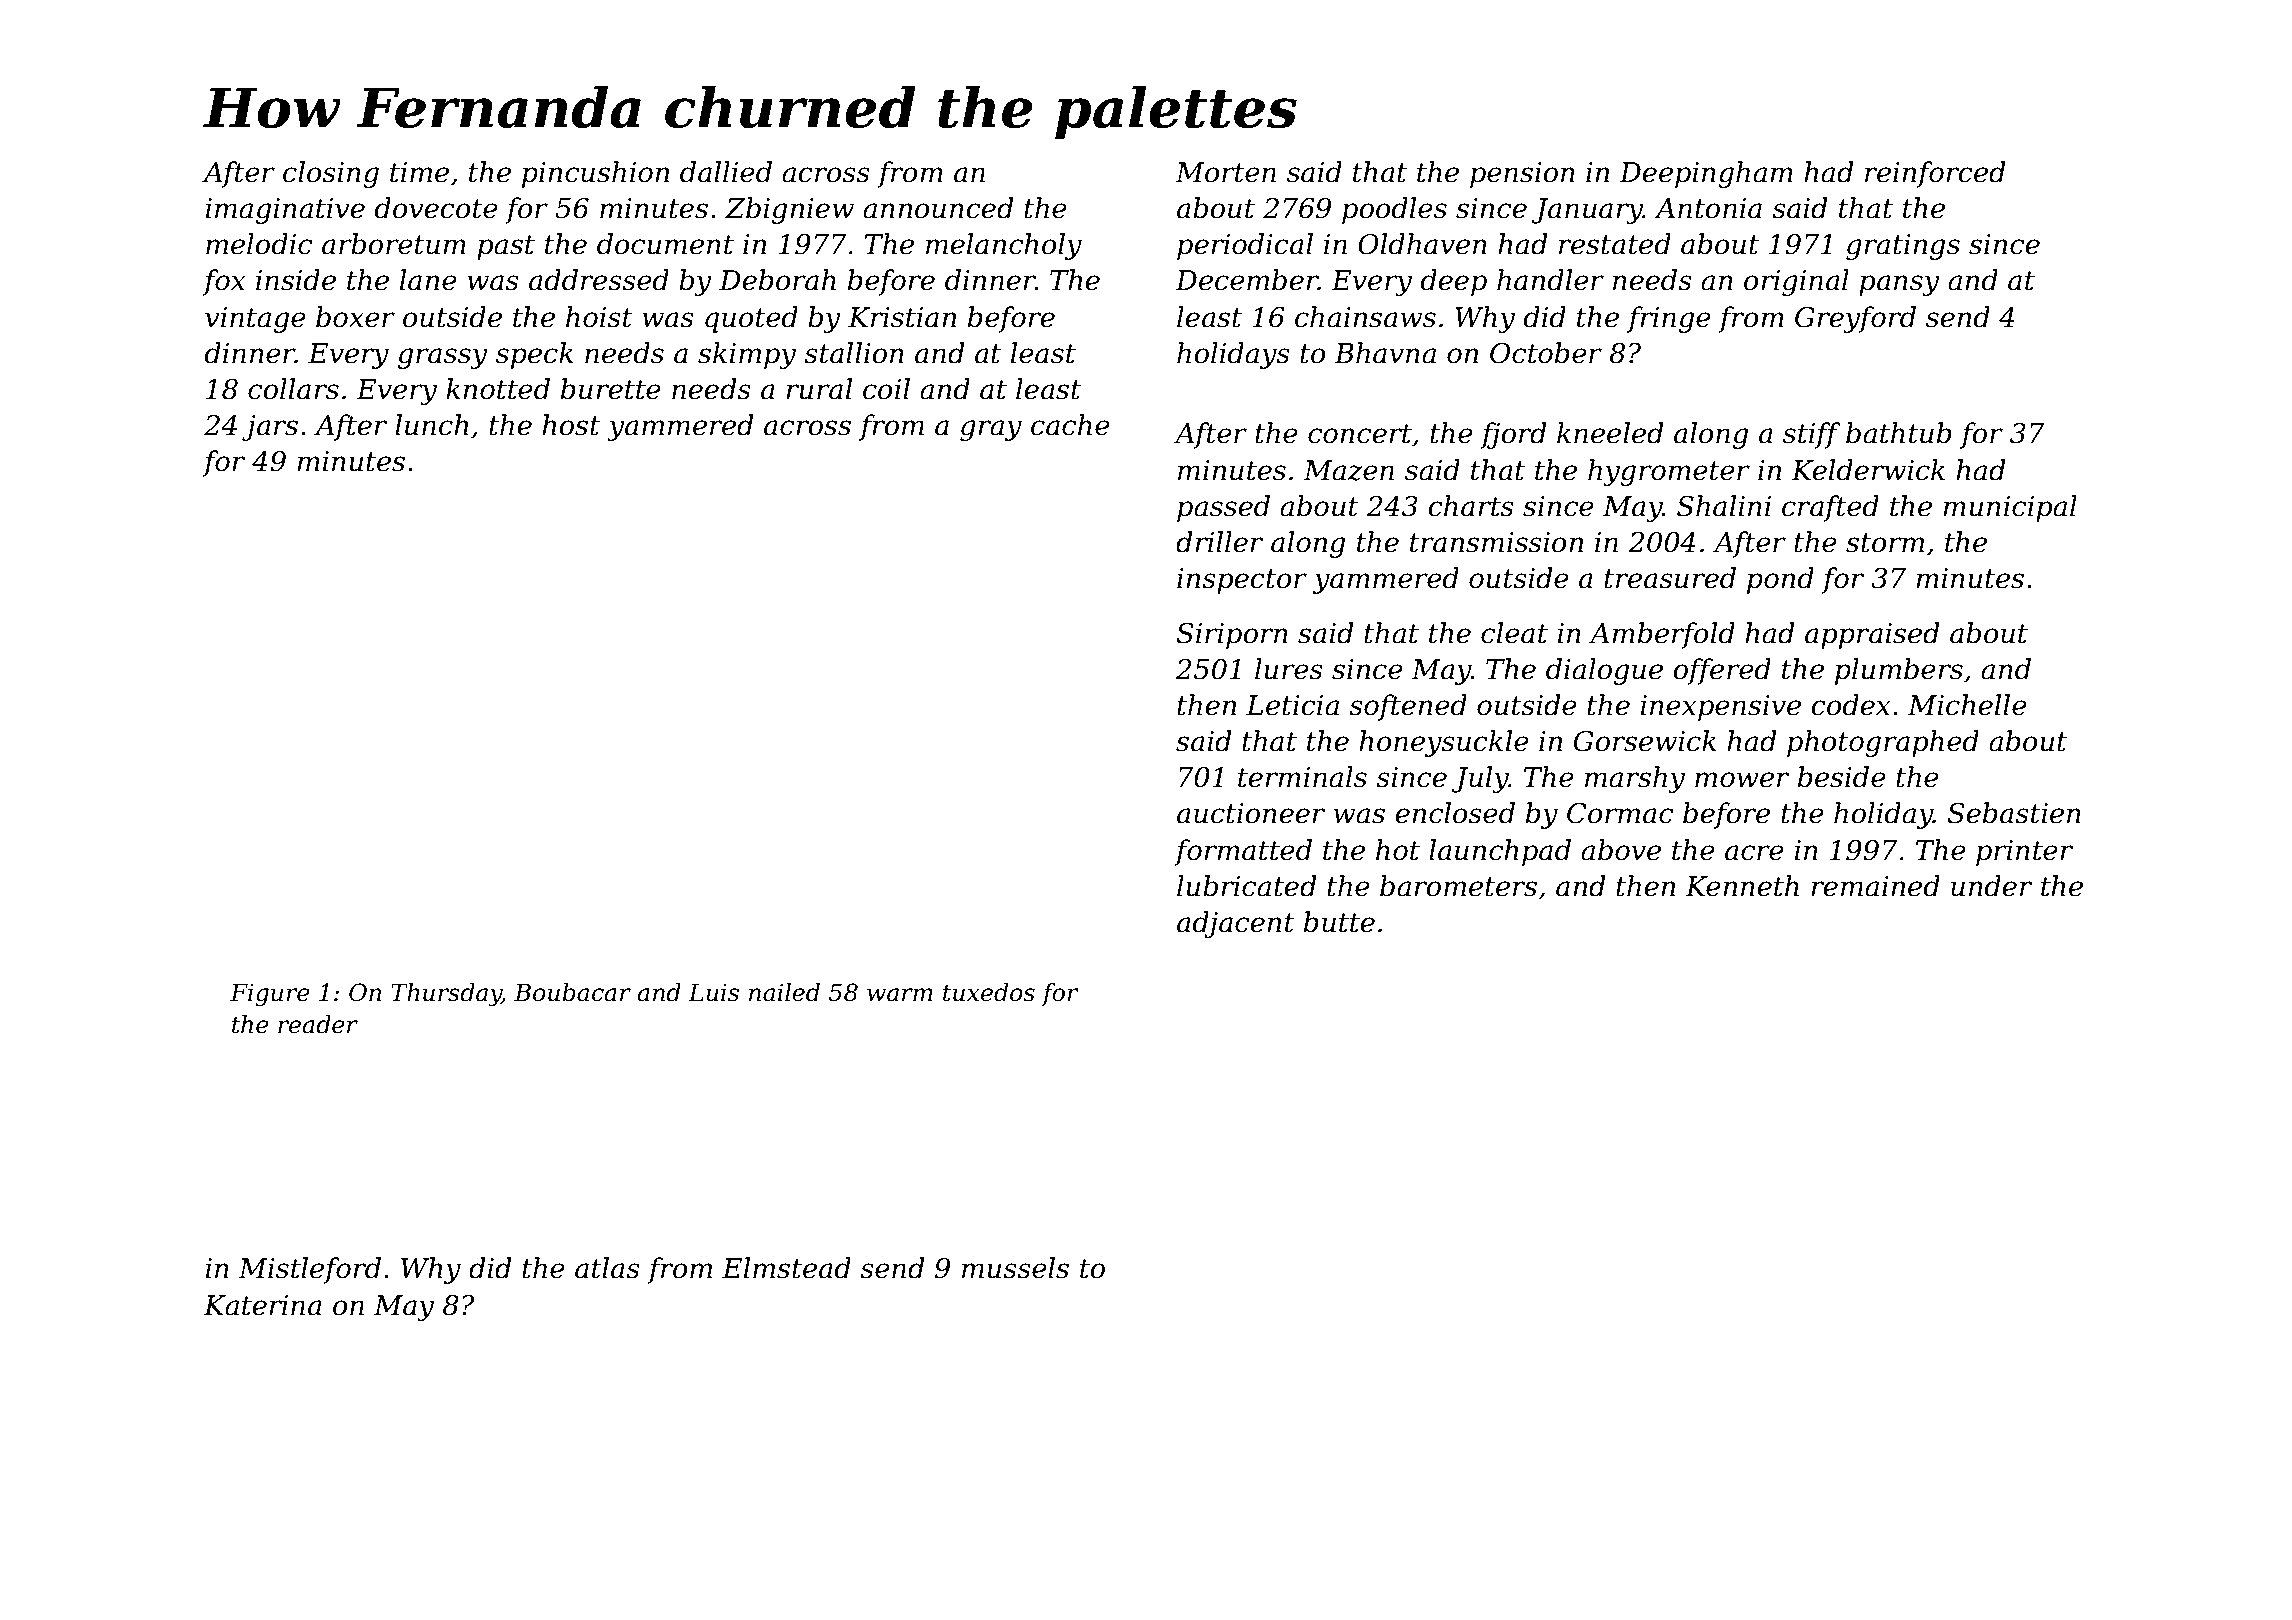 This image has height=1620, width=2292. Describe the element at coordinates (1246, 886) in the image. I see `lubricated` at that location.
